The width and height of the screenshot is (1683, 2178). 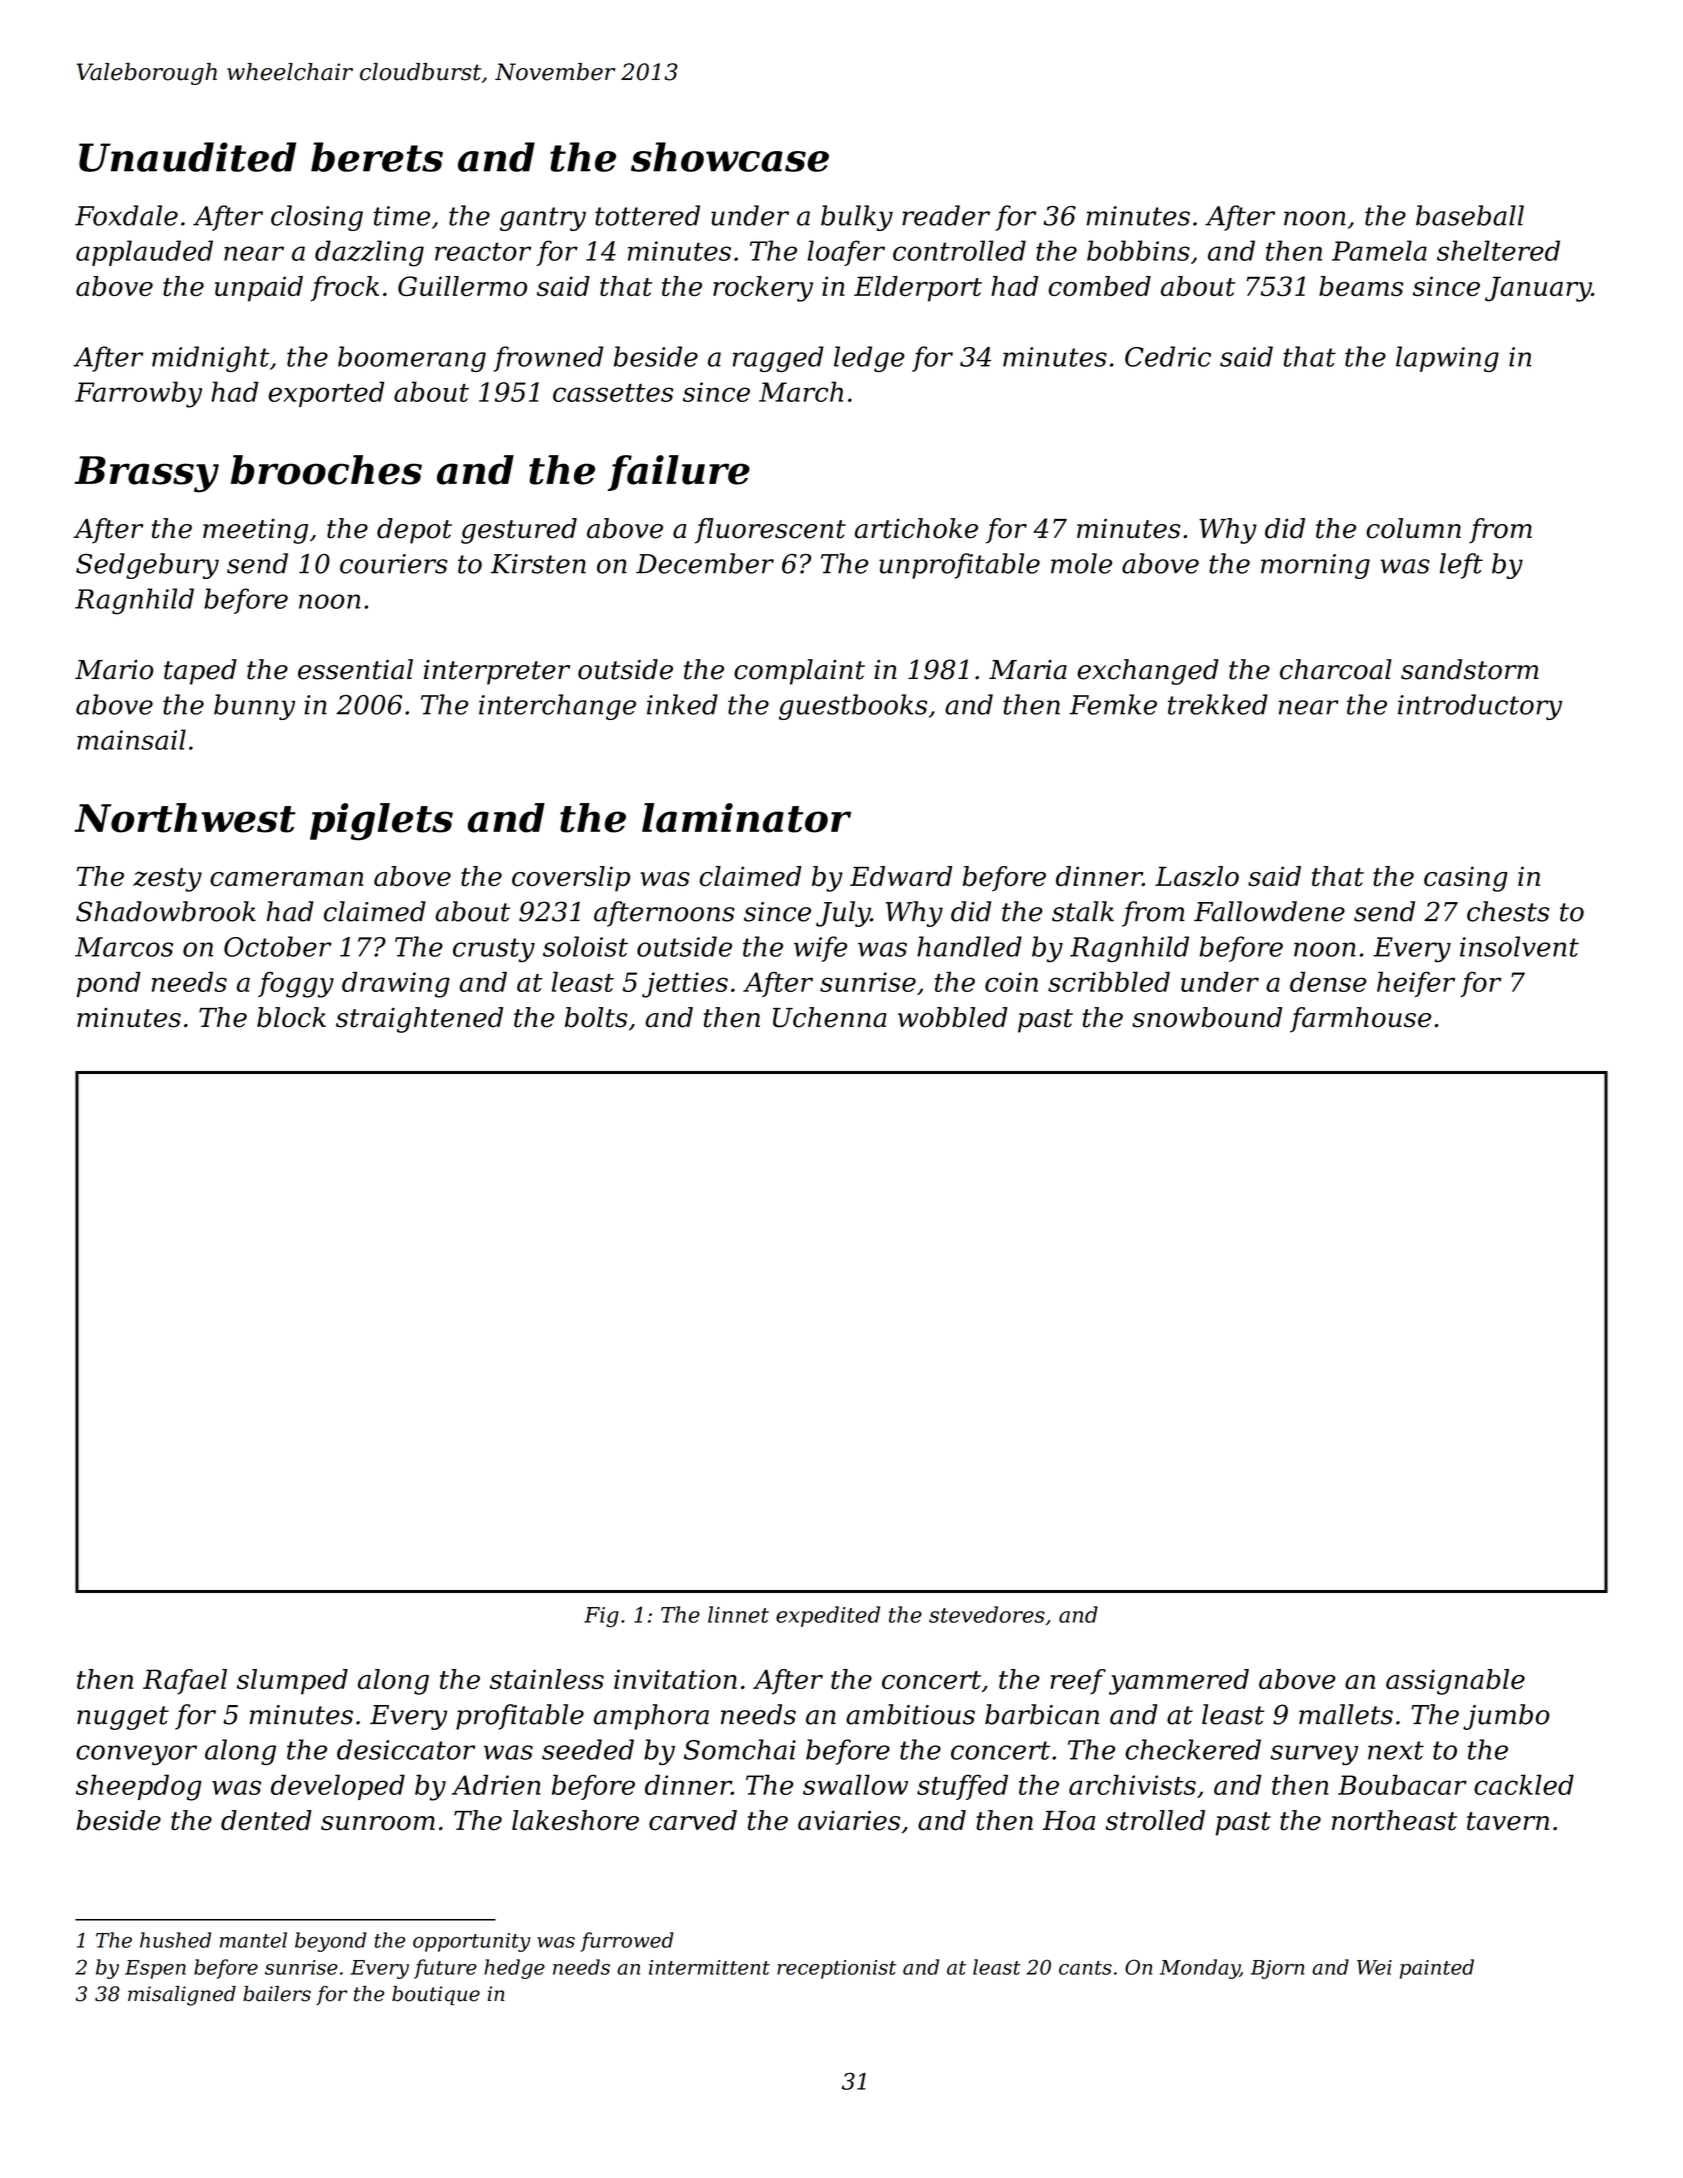 I want to click on nugget, so click(x=123, y=1718).
